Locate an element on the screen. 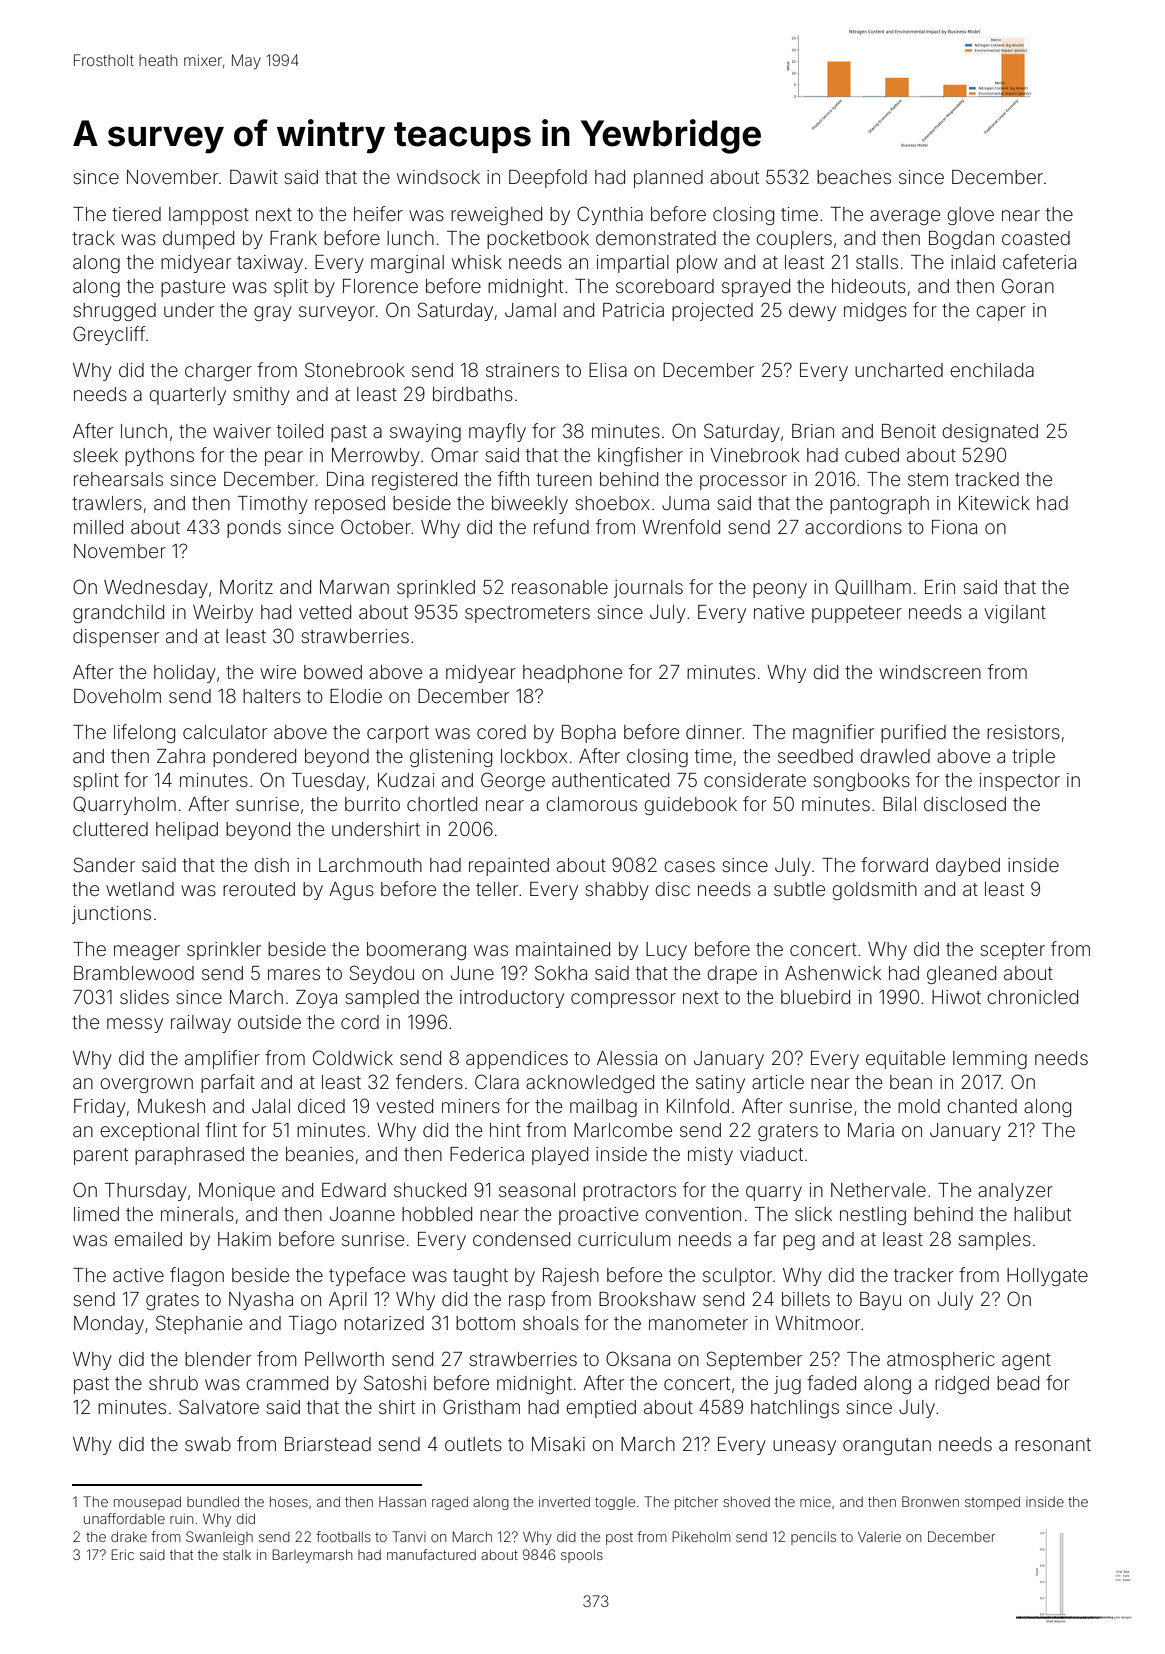 This screenshot has height=1654, width=1165. chanted is located at coordinates (982, 1106).
